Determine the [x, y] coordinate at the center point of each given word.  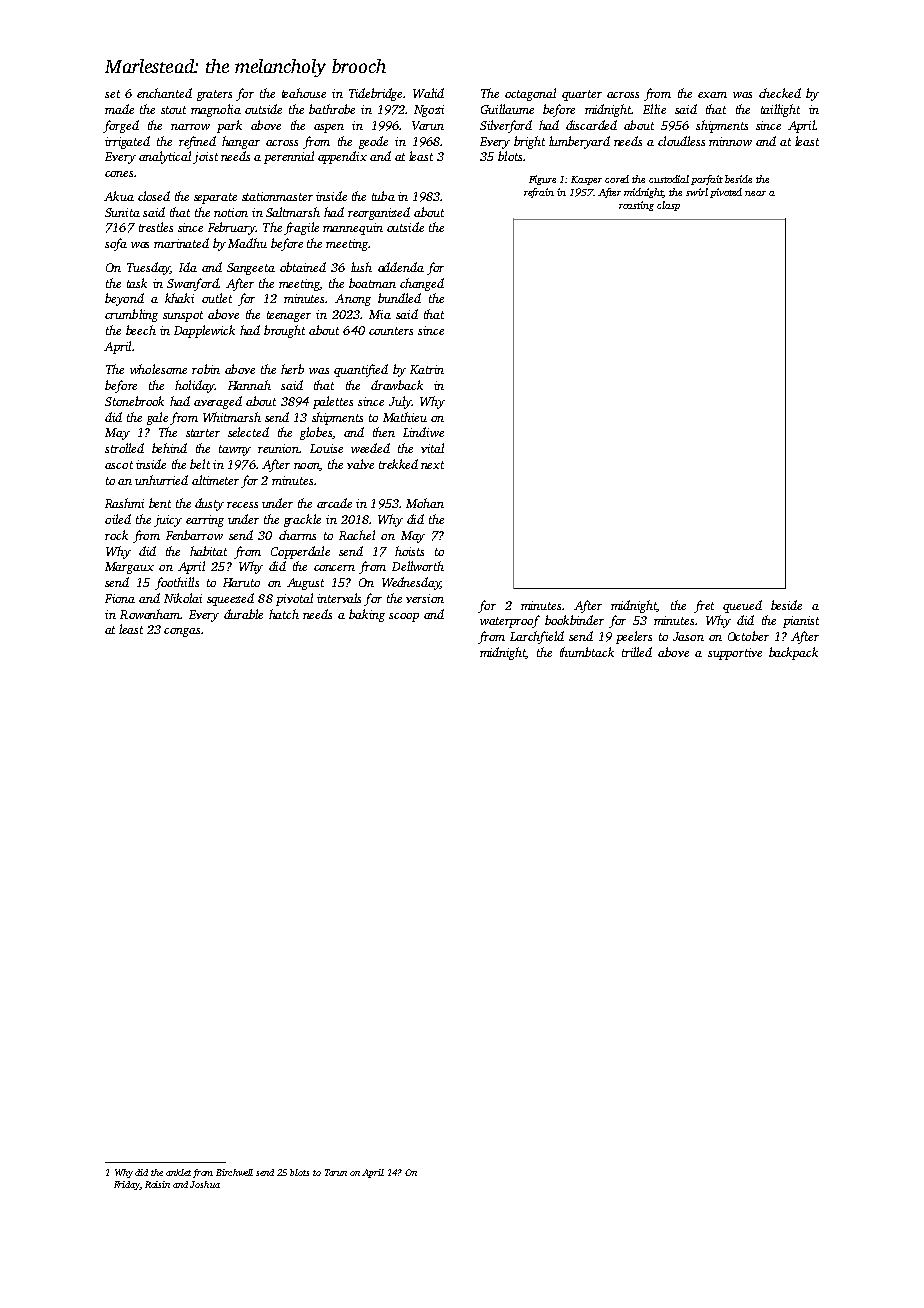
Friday [127, 1185]
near [755, 193]
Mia [380, 314]
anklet [178, 1172]
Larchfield [537, 637]
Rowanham [150, 614]
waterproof [510, 621]
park [229, 126]
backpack [793, 653]
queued [742, 606]
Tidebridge [375, 94]
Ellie [654, 109]
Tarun [336, 1172]
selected [248, 432]
